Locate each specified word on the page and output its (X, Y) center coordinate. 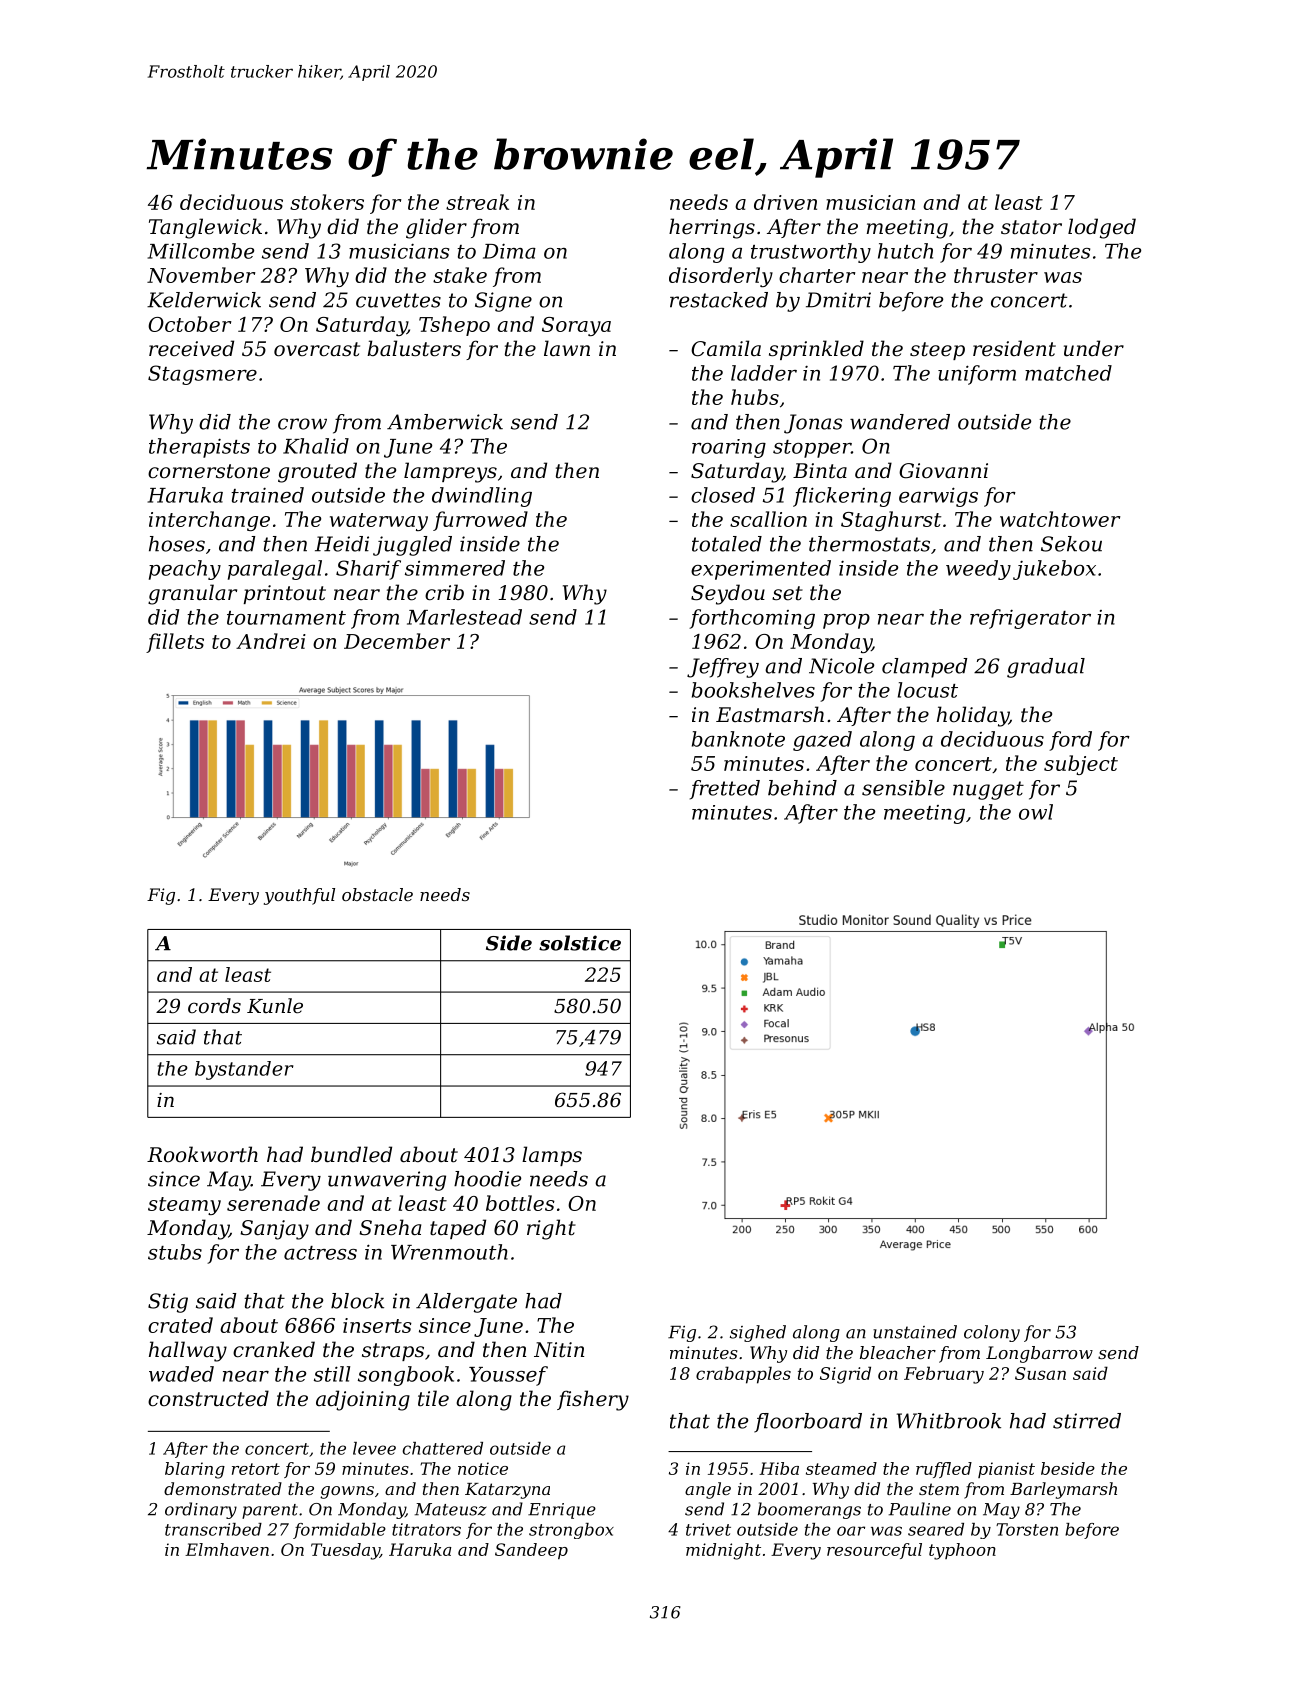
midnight (723, 1551)
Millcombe (200, 251)
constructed (208, 1398)
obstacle (377, 894)
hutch (905, 251)
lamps (552, 1156)
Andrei (271, 641)
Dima (509, 251)
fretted (725, 790)
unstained (915, 1332)
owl (1036, 812)
